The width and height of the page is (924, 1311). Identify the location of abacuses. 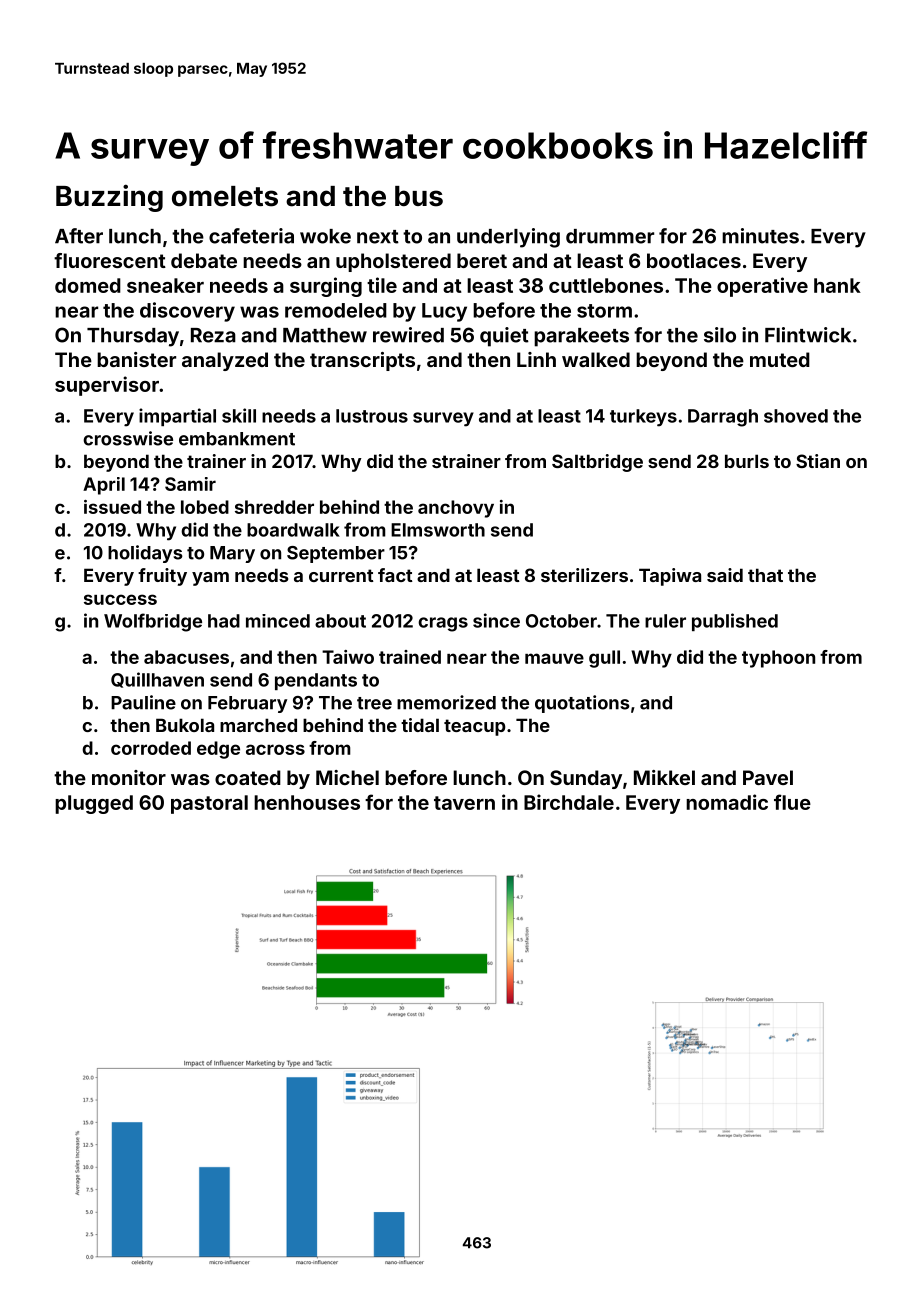
(186, 657).
